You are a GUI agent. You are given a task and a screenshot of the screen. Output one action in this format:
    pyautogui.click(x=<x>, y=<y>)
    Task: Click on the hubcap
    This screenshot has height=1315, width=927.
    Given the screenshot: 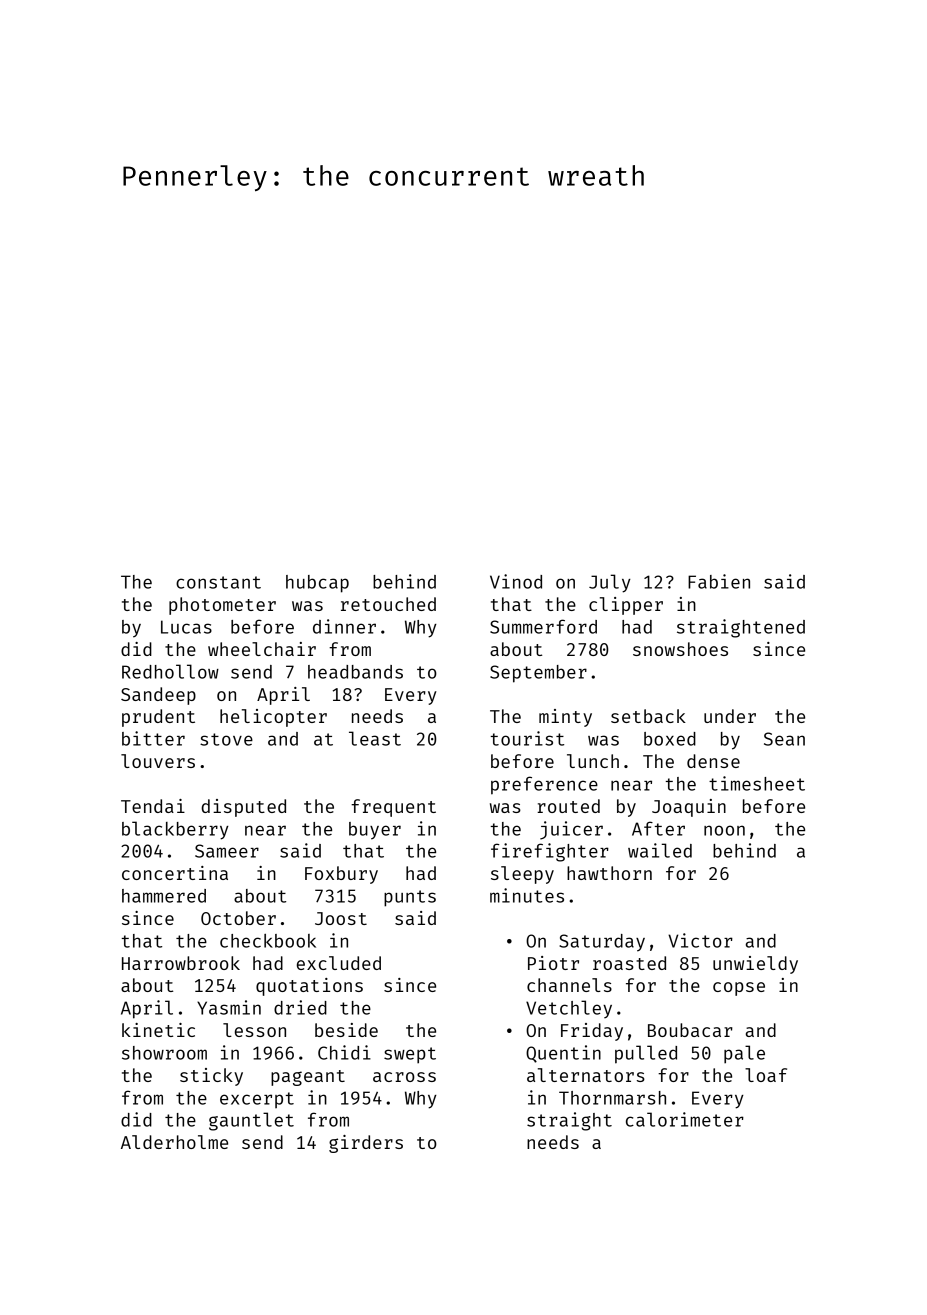 What is the action you would take?
    pyautogui.click(x=317, y=584)
